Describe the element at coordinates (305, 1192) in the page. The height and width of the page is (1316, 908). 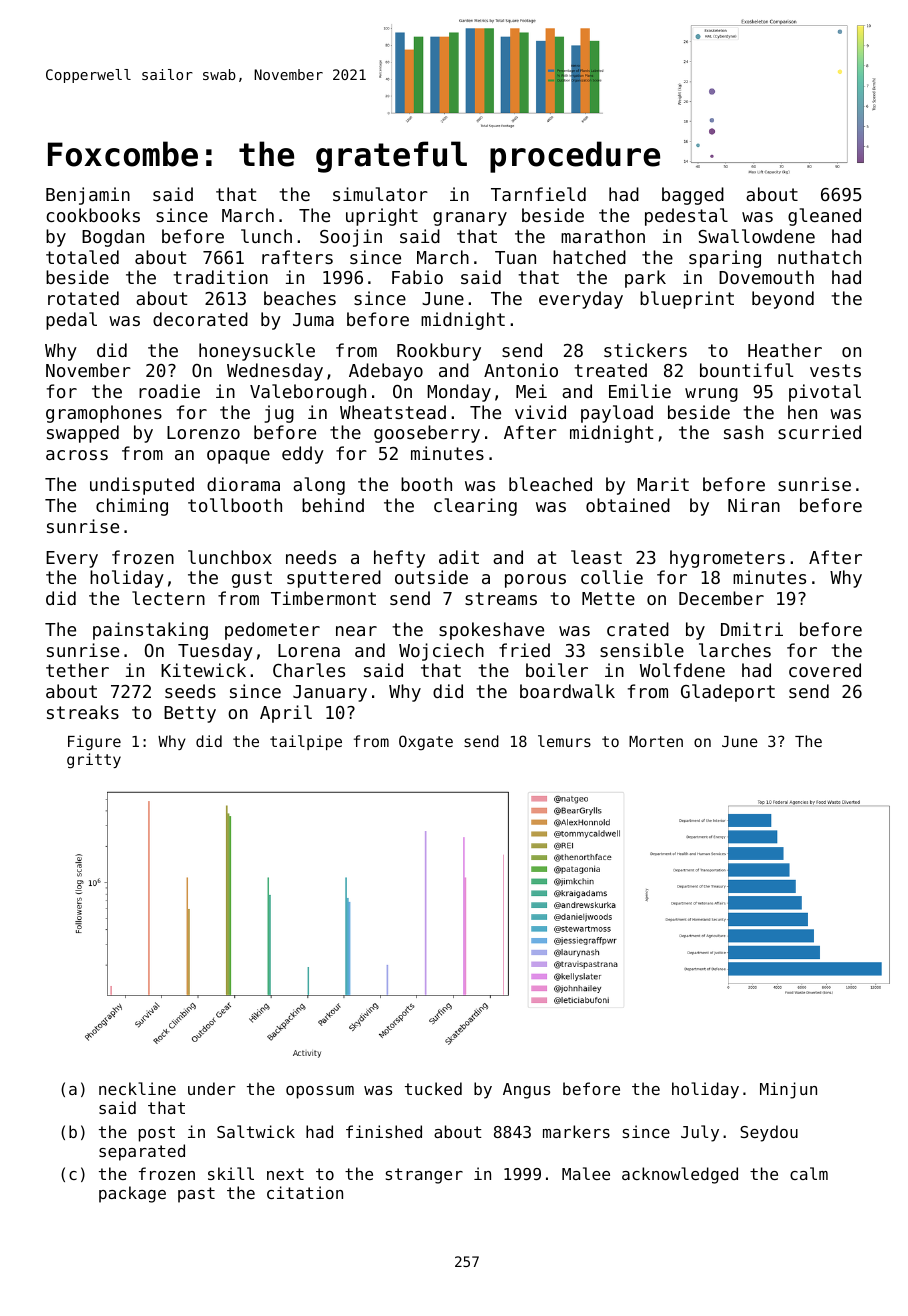
I see `citation` at that location.
